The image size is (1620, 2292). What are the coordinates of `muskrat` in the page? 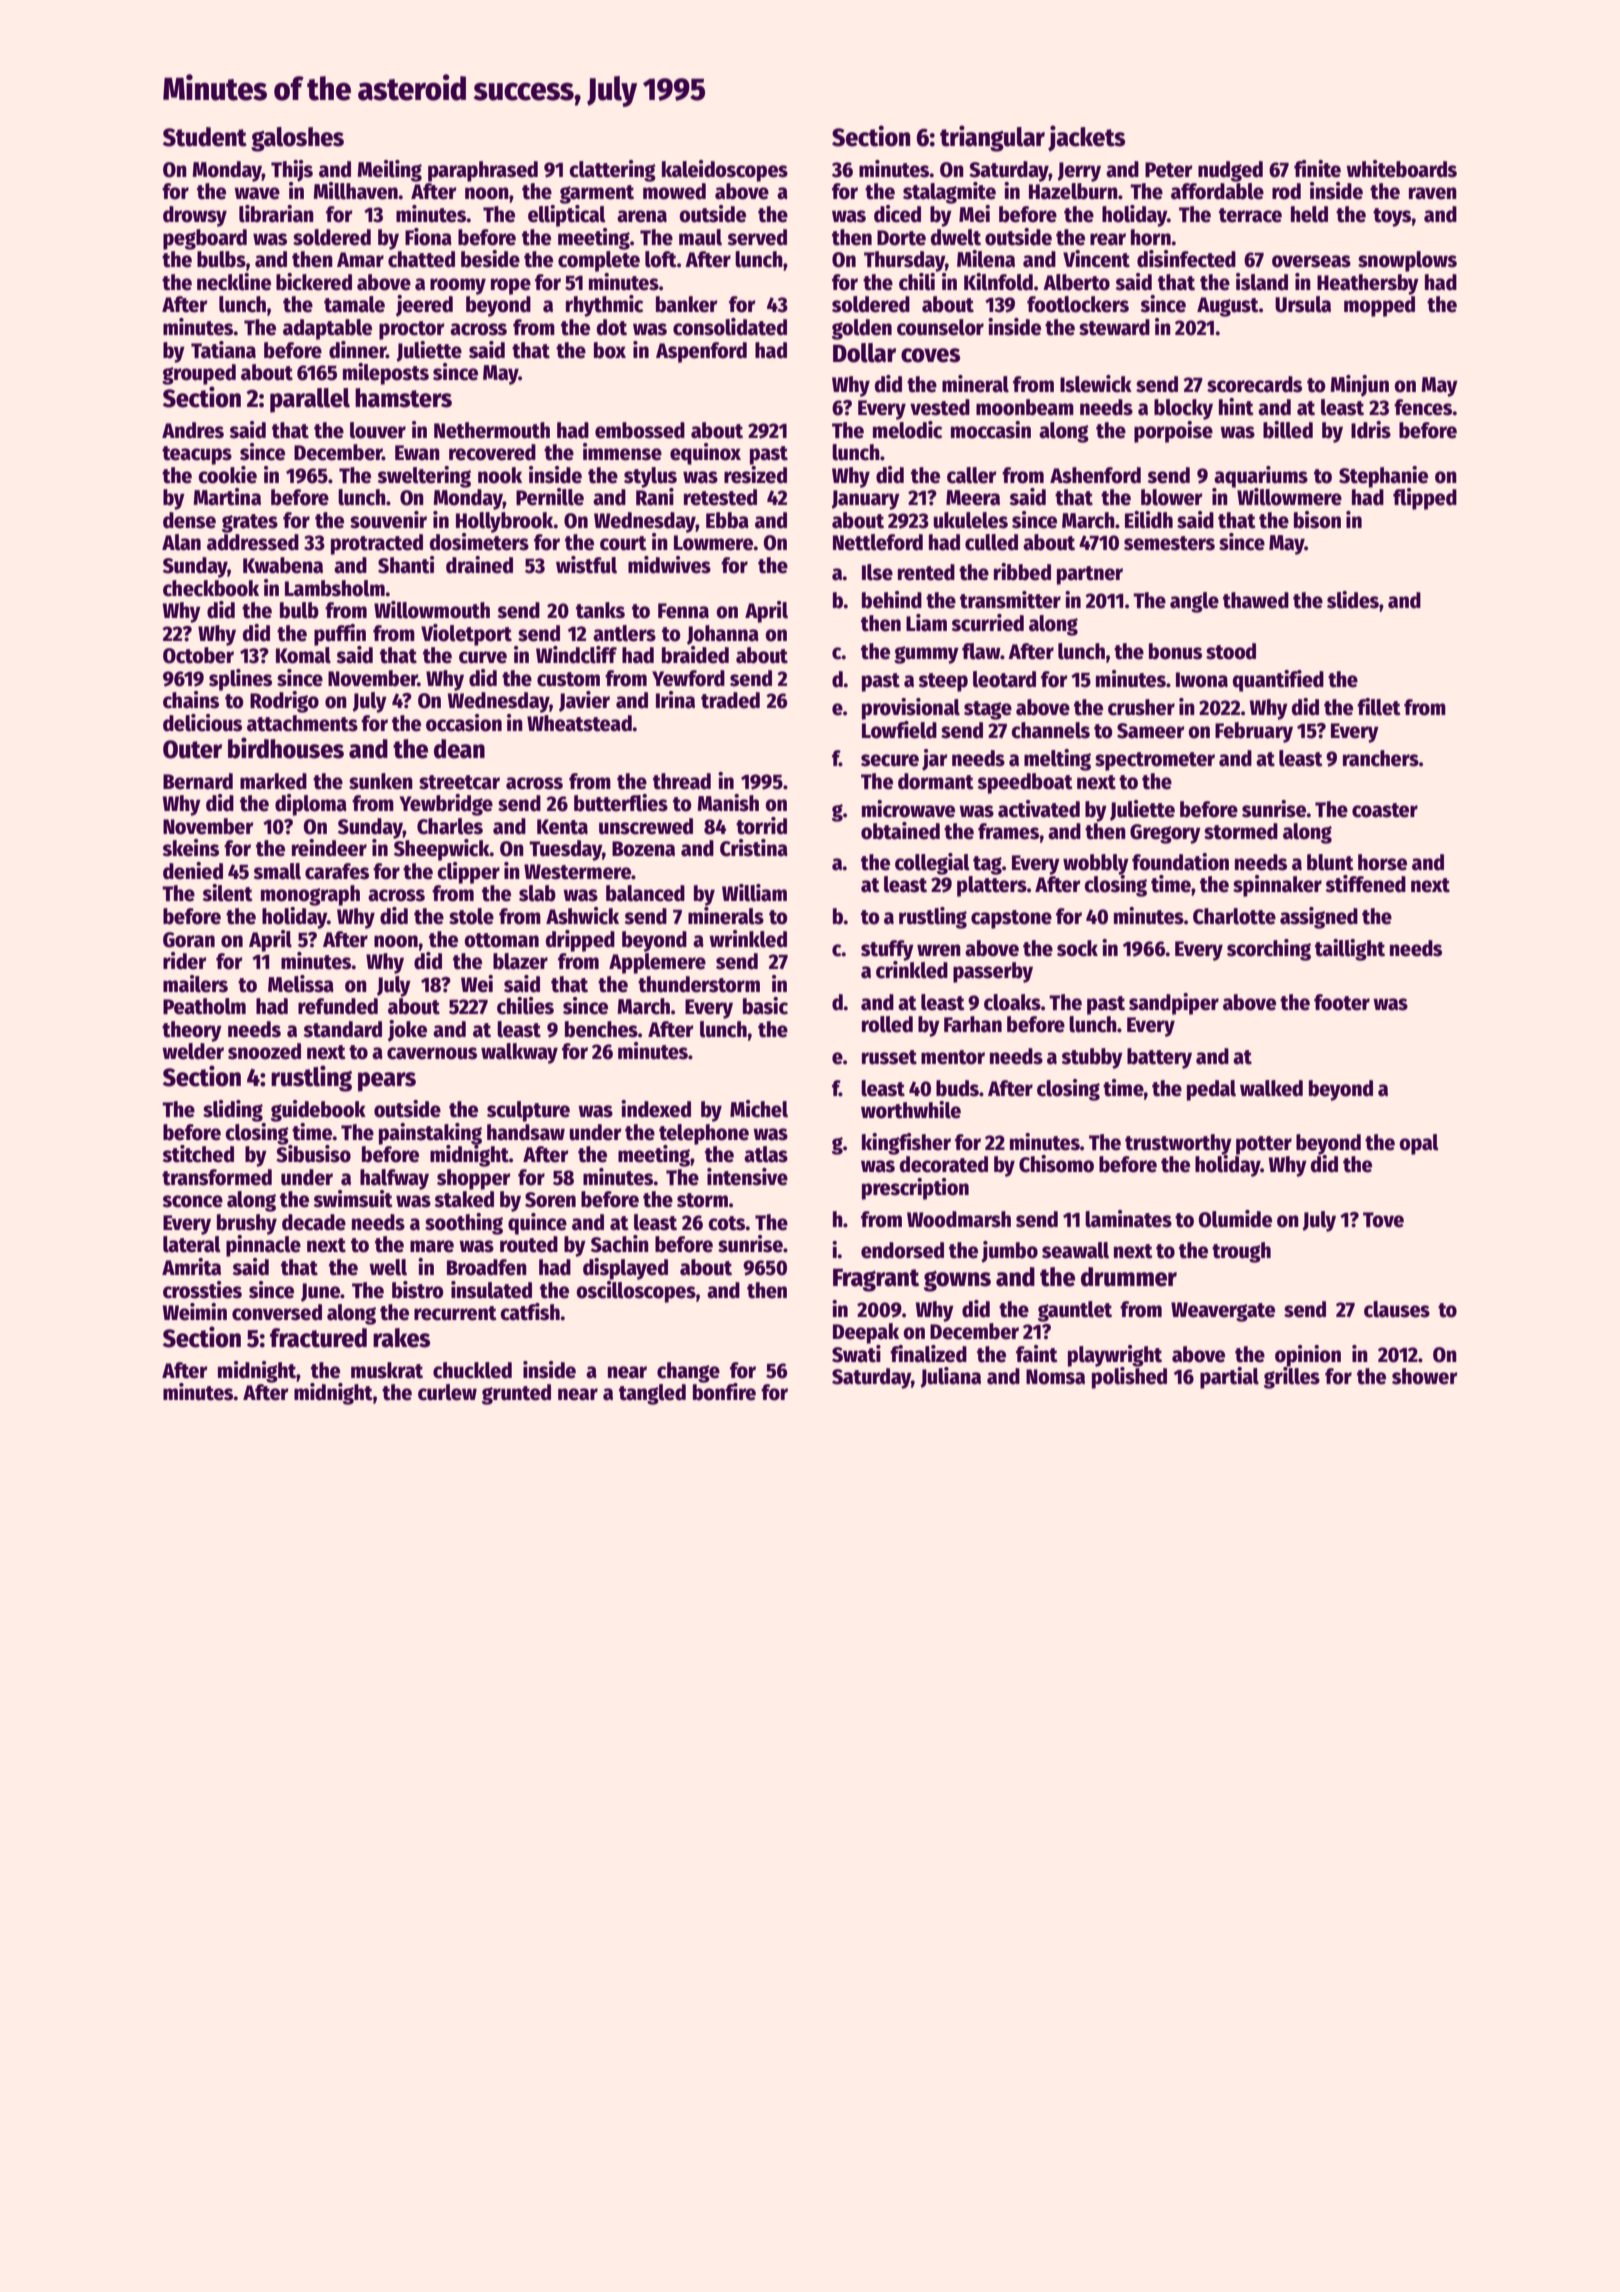 It's located at (387, 1370).
